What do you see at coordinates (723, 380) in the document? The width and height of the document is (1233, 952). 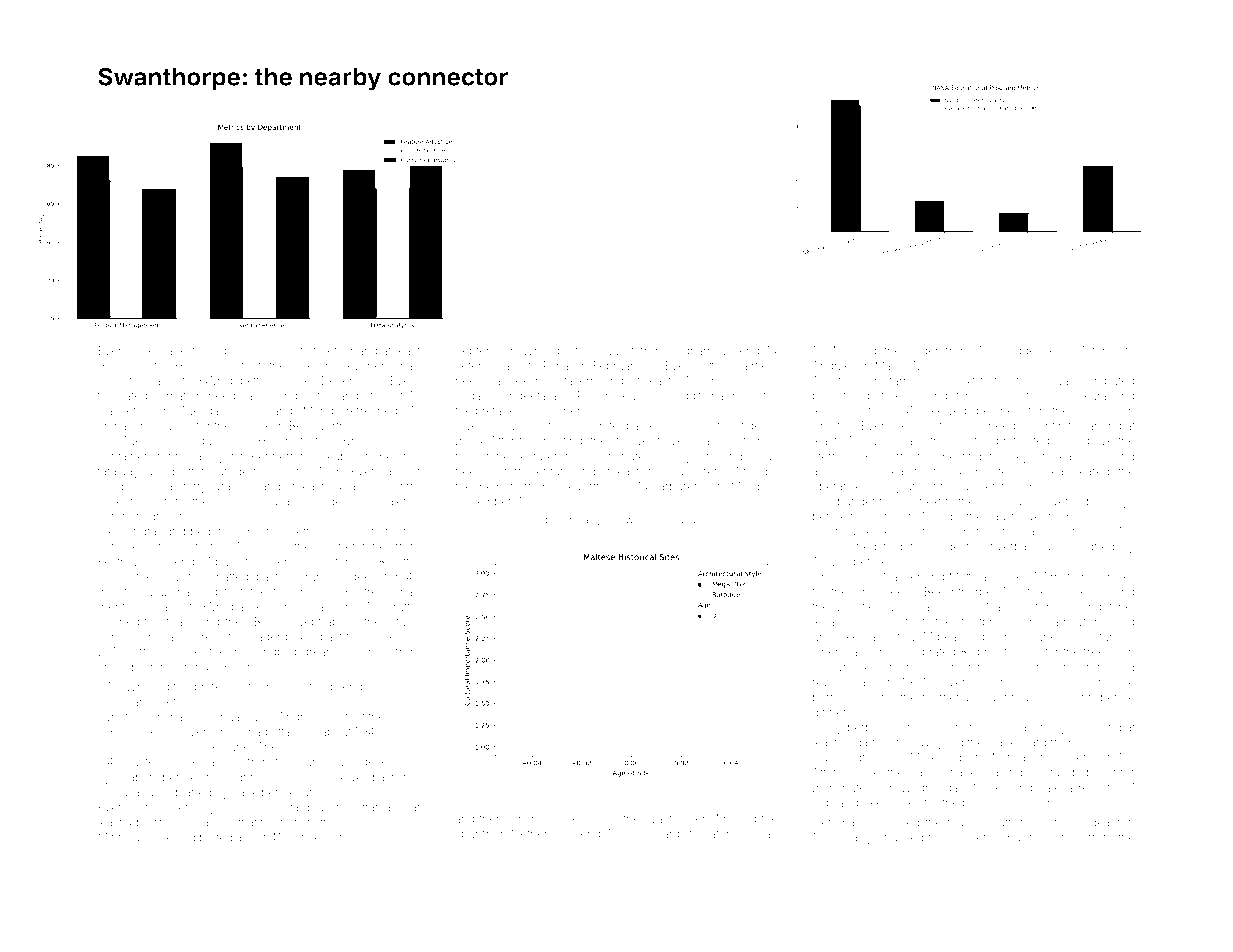 I see `chinchillas` at bounding box center [723, 380].
